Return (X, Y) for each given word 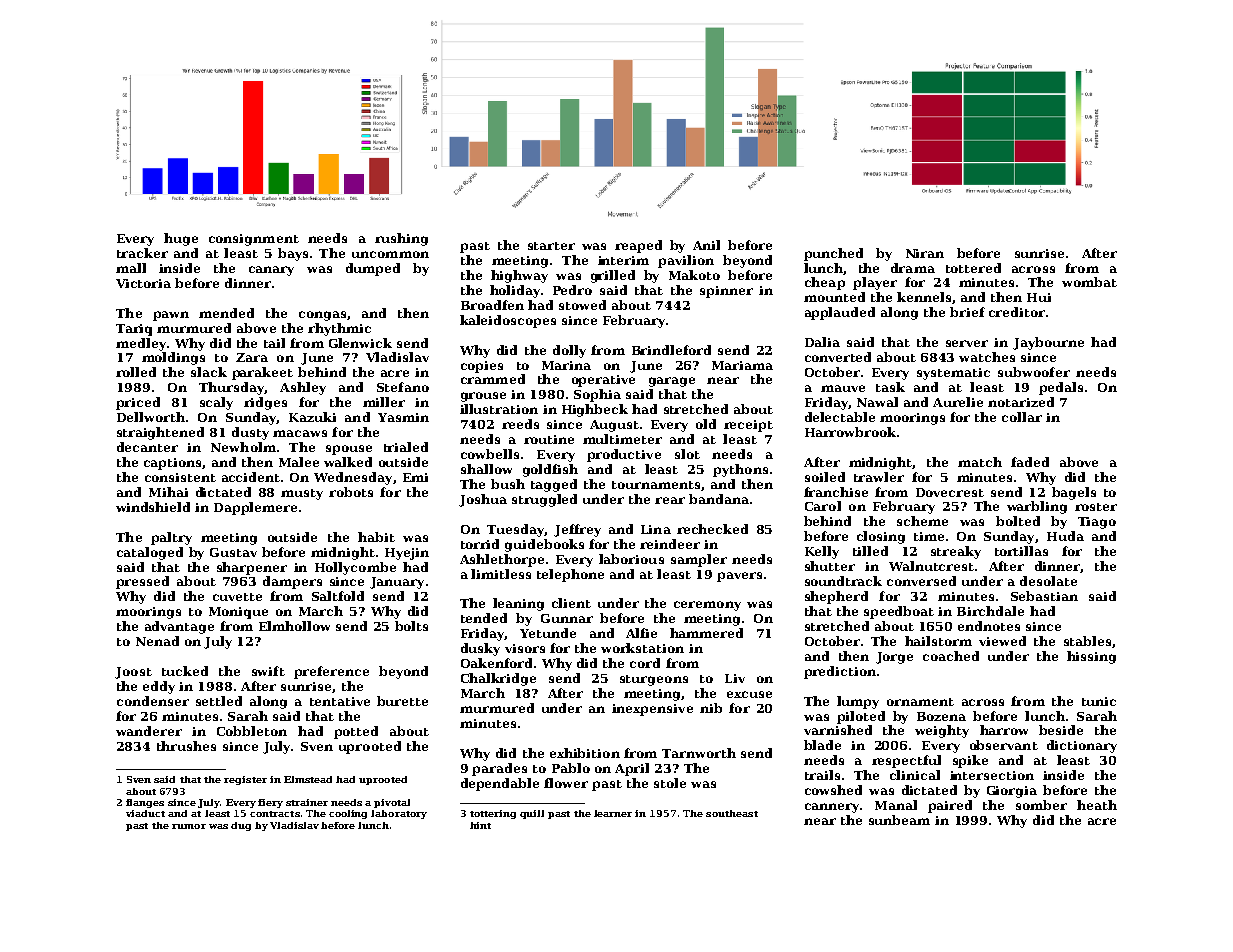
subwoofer (1034, 372)
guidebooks (544, 545)
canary (271, 271)
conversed (921, 581)
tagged (554, 485)
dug (241, 826)
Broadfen (492, 305)
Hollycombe (355, 568)
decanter (147, 447)
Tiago (1097, 523)
